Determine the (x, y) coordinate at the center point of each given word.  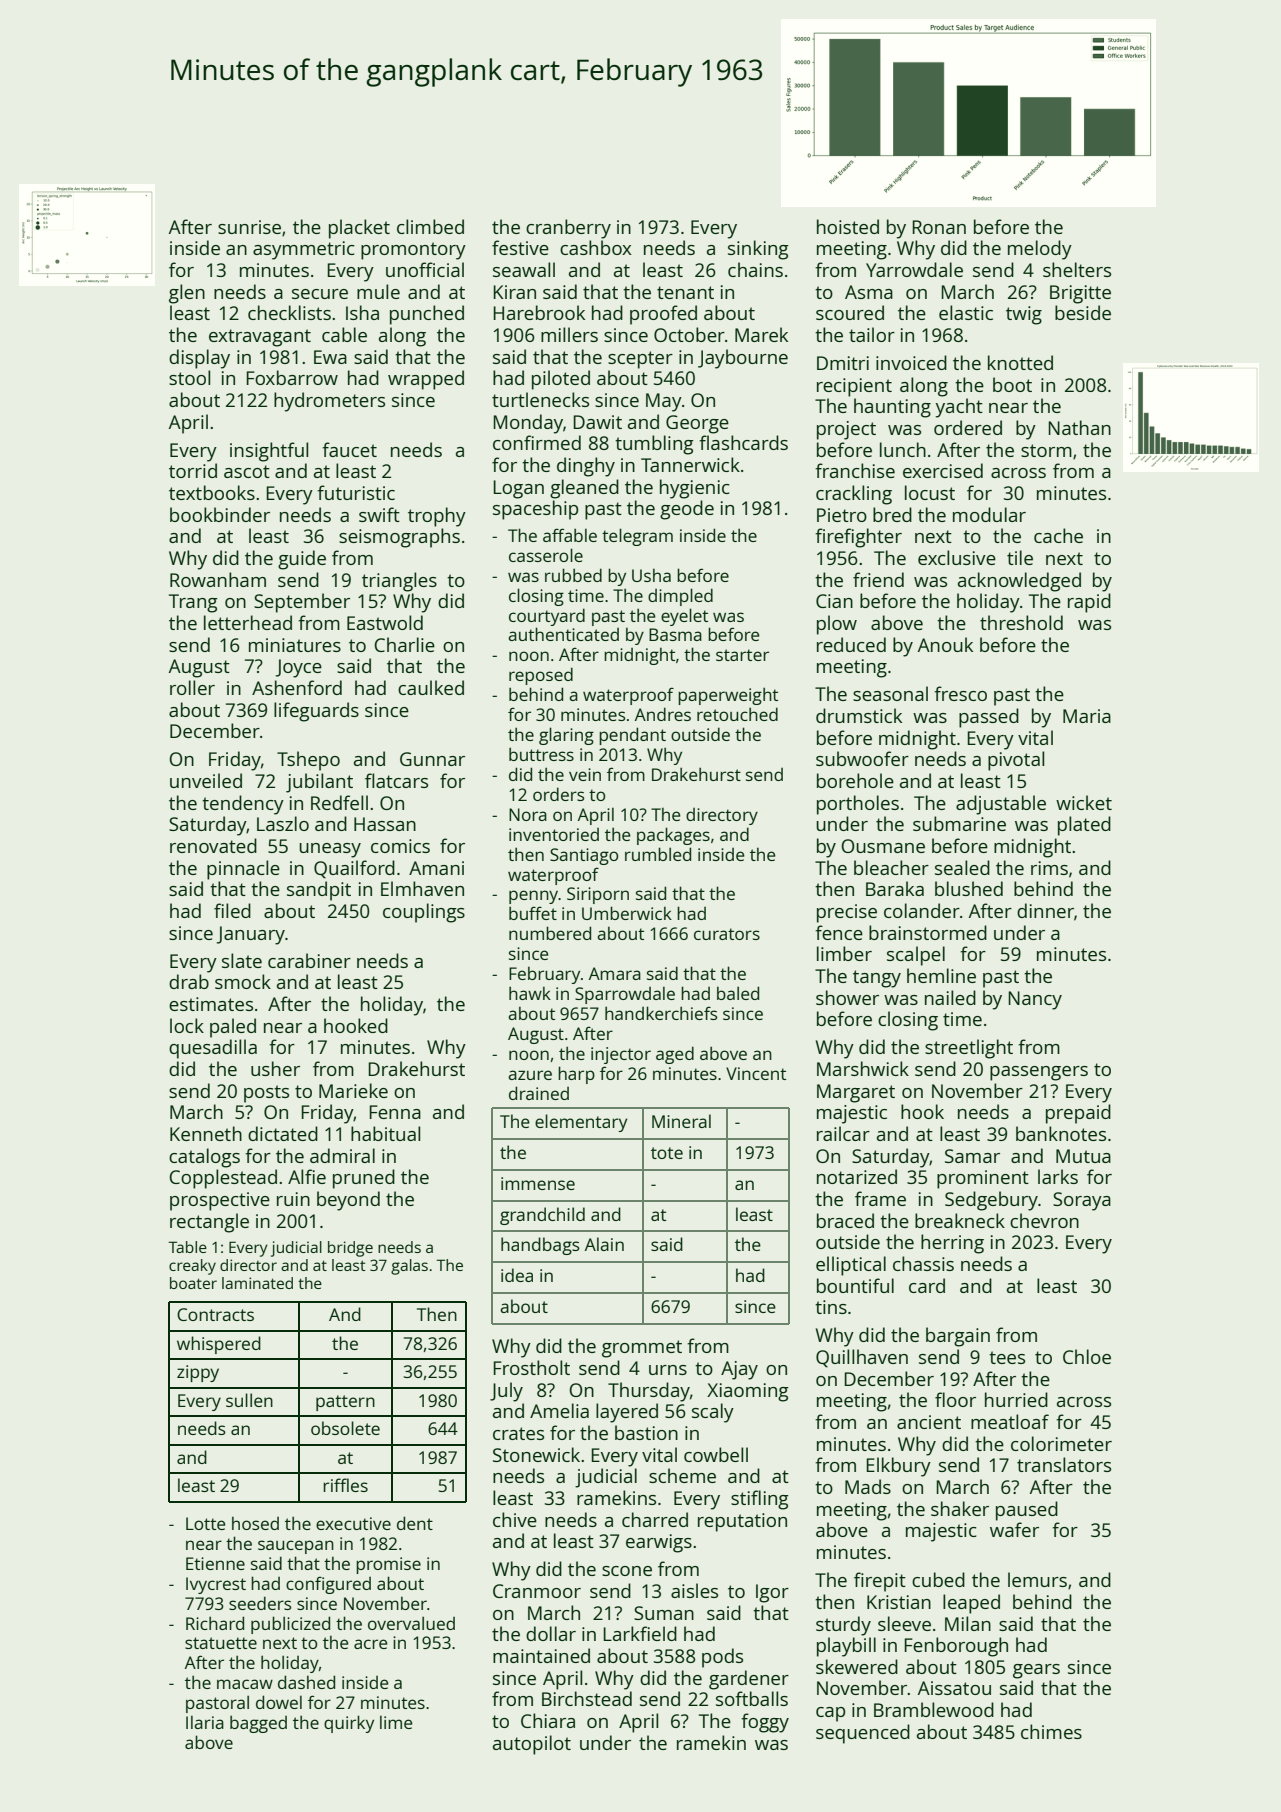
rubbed (573, 575)
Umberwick (627, 913)
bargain (958, 1337)
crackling (854, 495)
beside (1083, 312)
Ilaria (205, 1722)
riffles (345, 1485)
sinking (758, 250)
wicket (1084, 802)
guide (302, 560)
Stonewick (536, 1454)
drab (189, 981)
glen (187, 294)
